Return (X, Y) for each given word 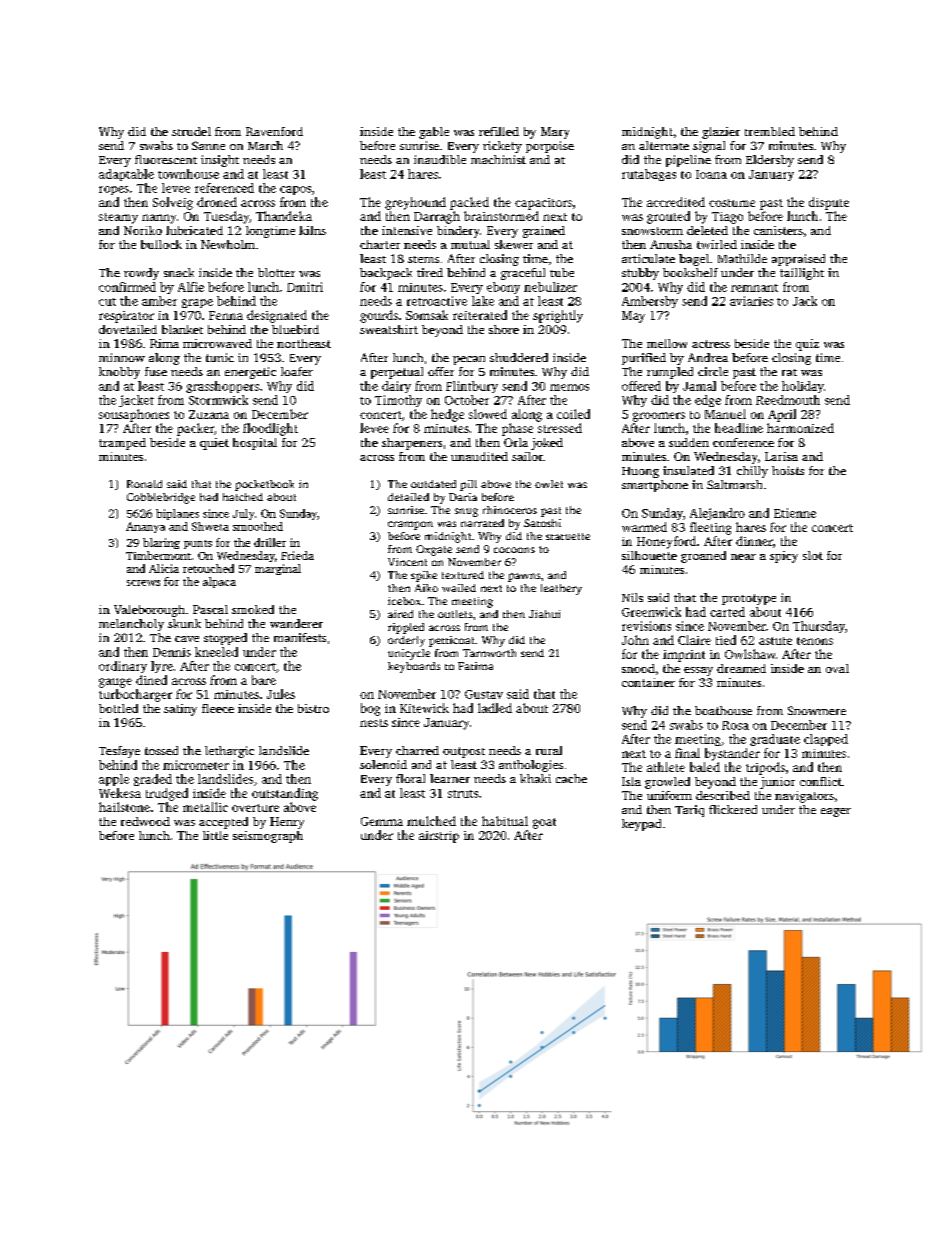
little (215, 835)
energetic (250, 373)
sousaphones (134, 415)
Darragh (437, 217)
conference (743, 442)
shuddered (519, 357)
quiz (807, 345)
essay (698, 671)
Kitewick (424, 708)
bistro (313, 708)
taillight (802, 274)
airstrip (439, 837)
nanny (159, 219)
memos (569, 387)
